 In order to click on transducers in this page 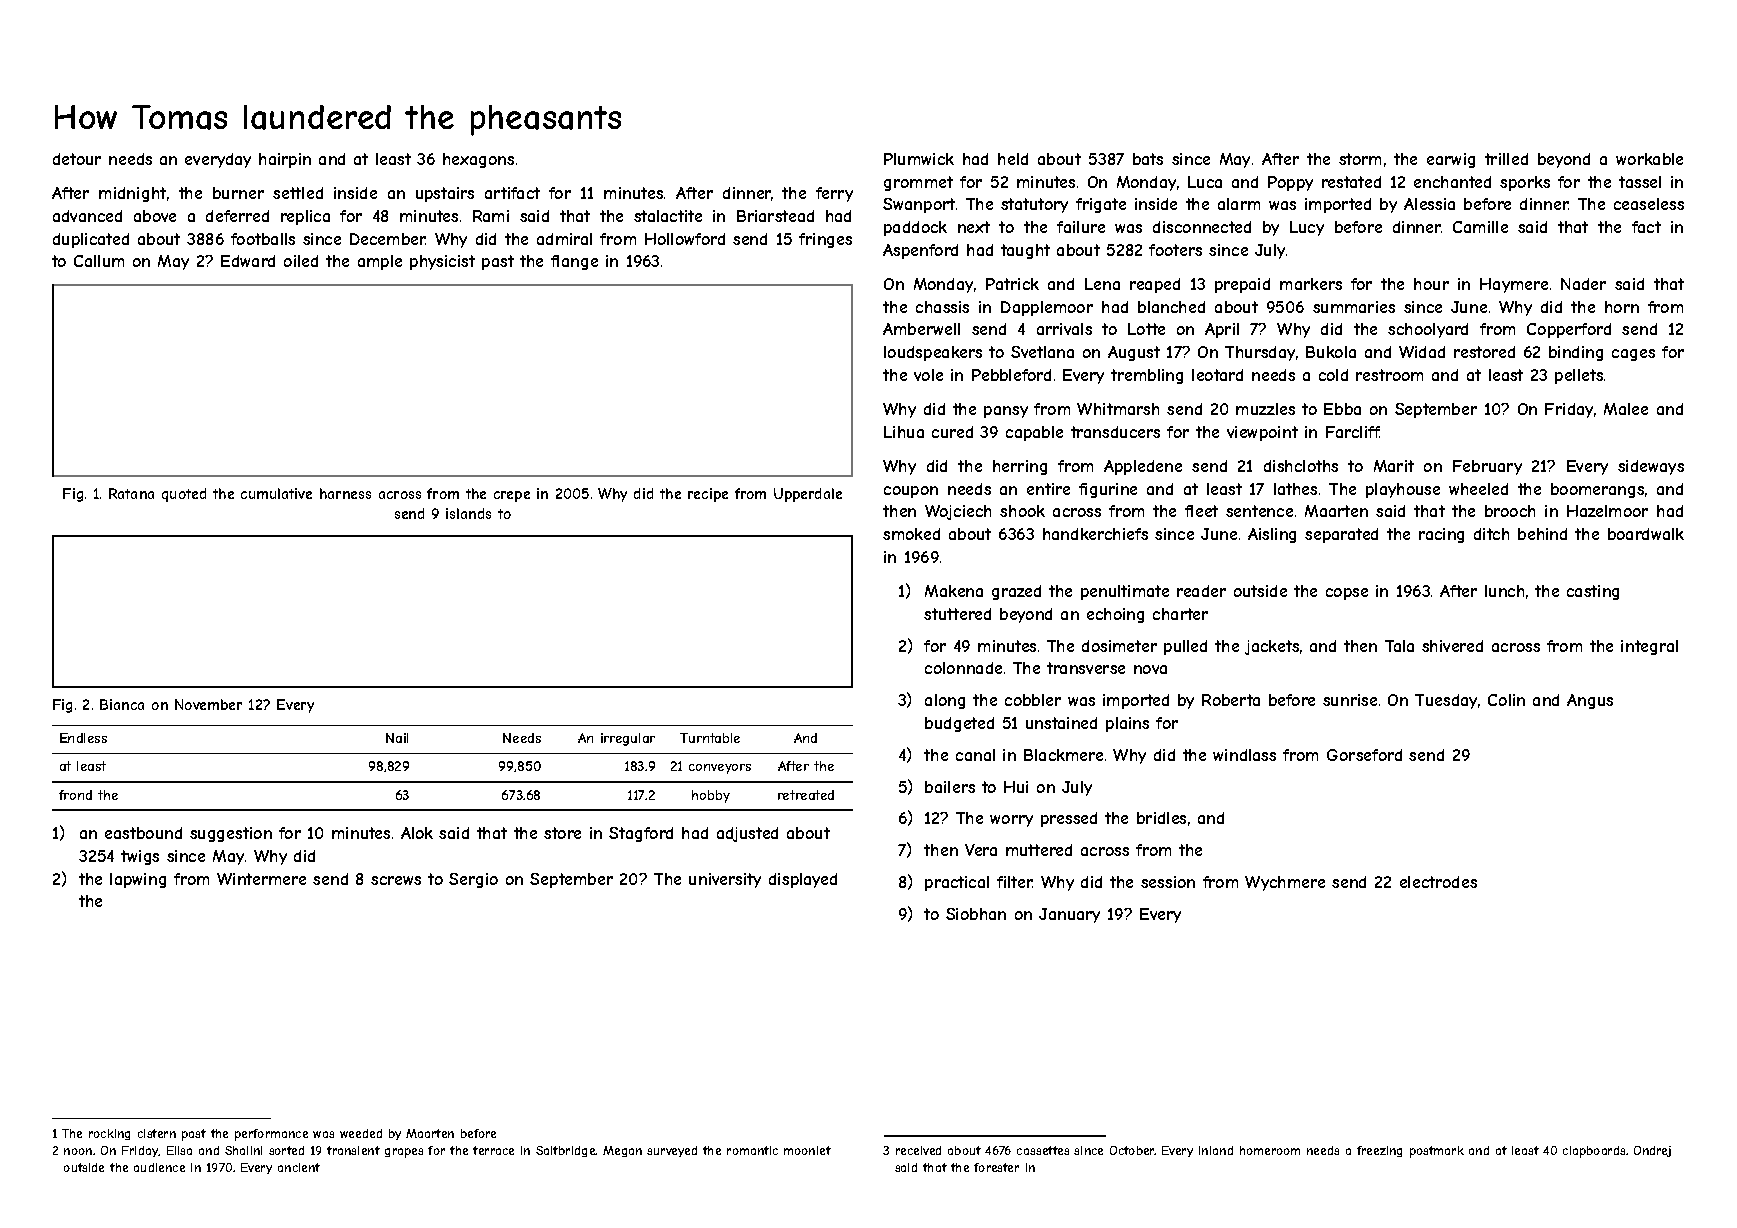, I will do `click(1115, 432)`.
